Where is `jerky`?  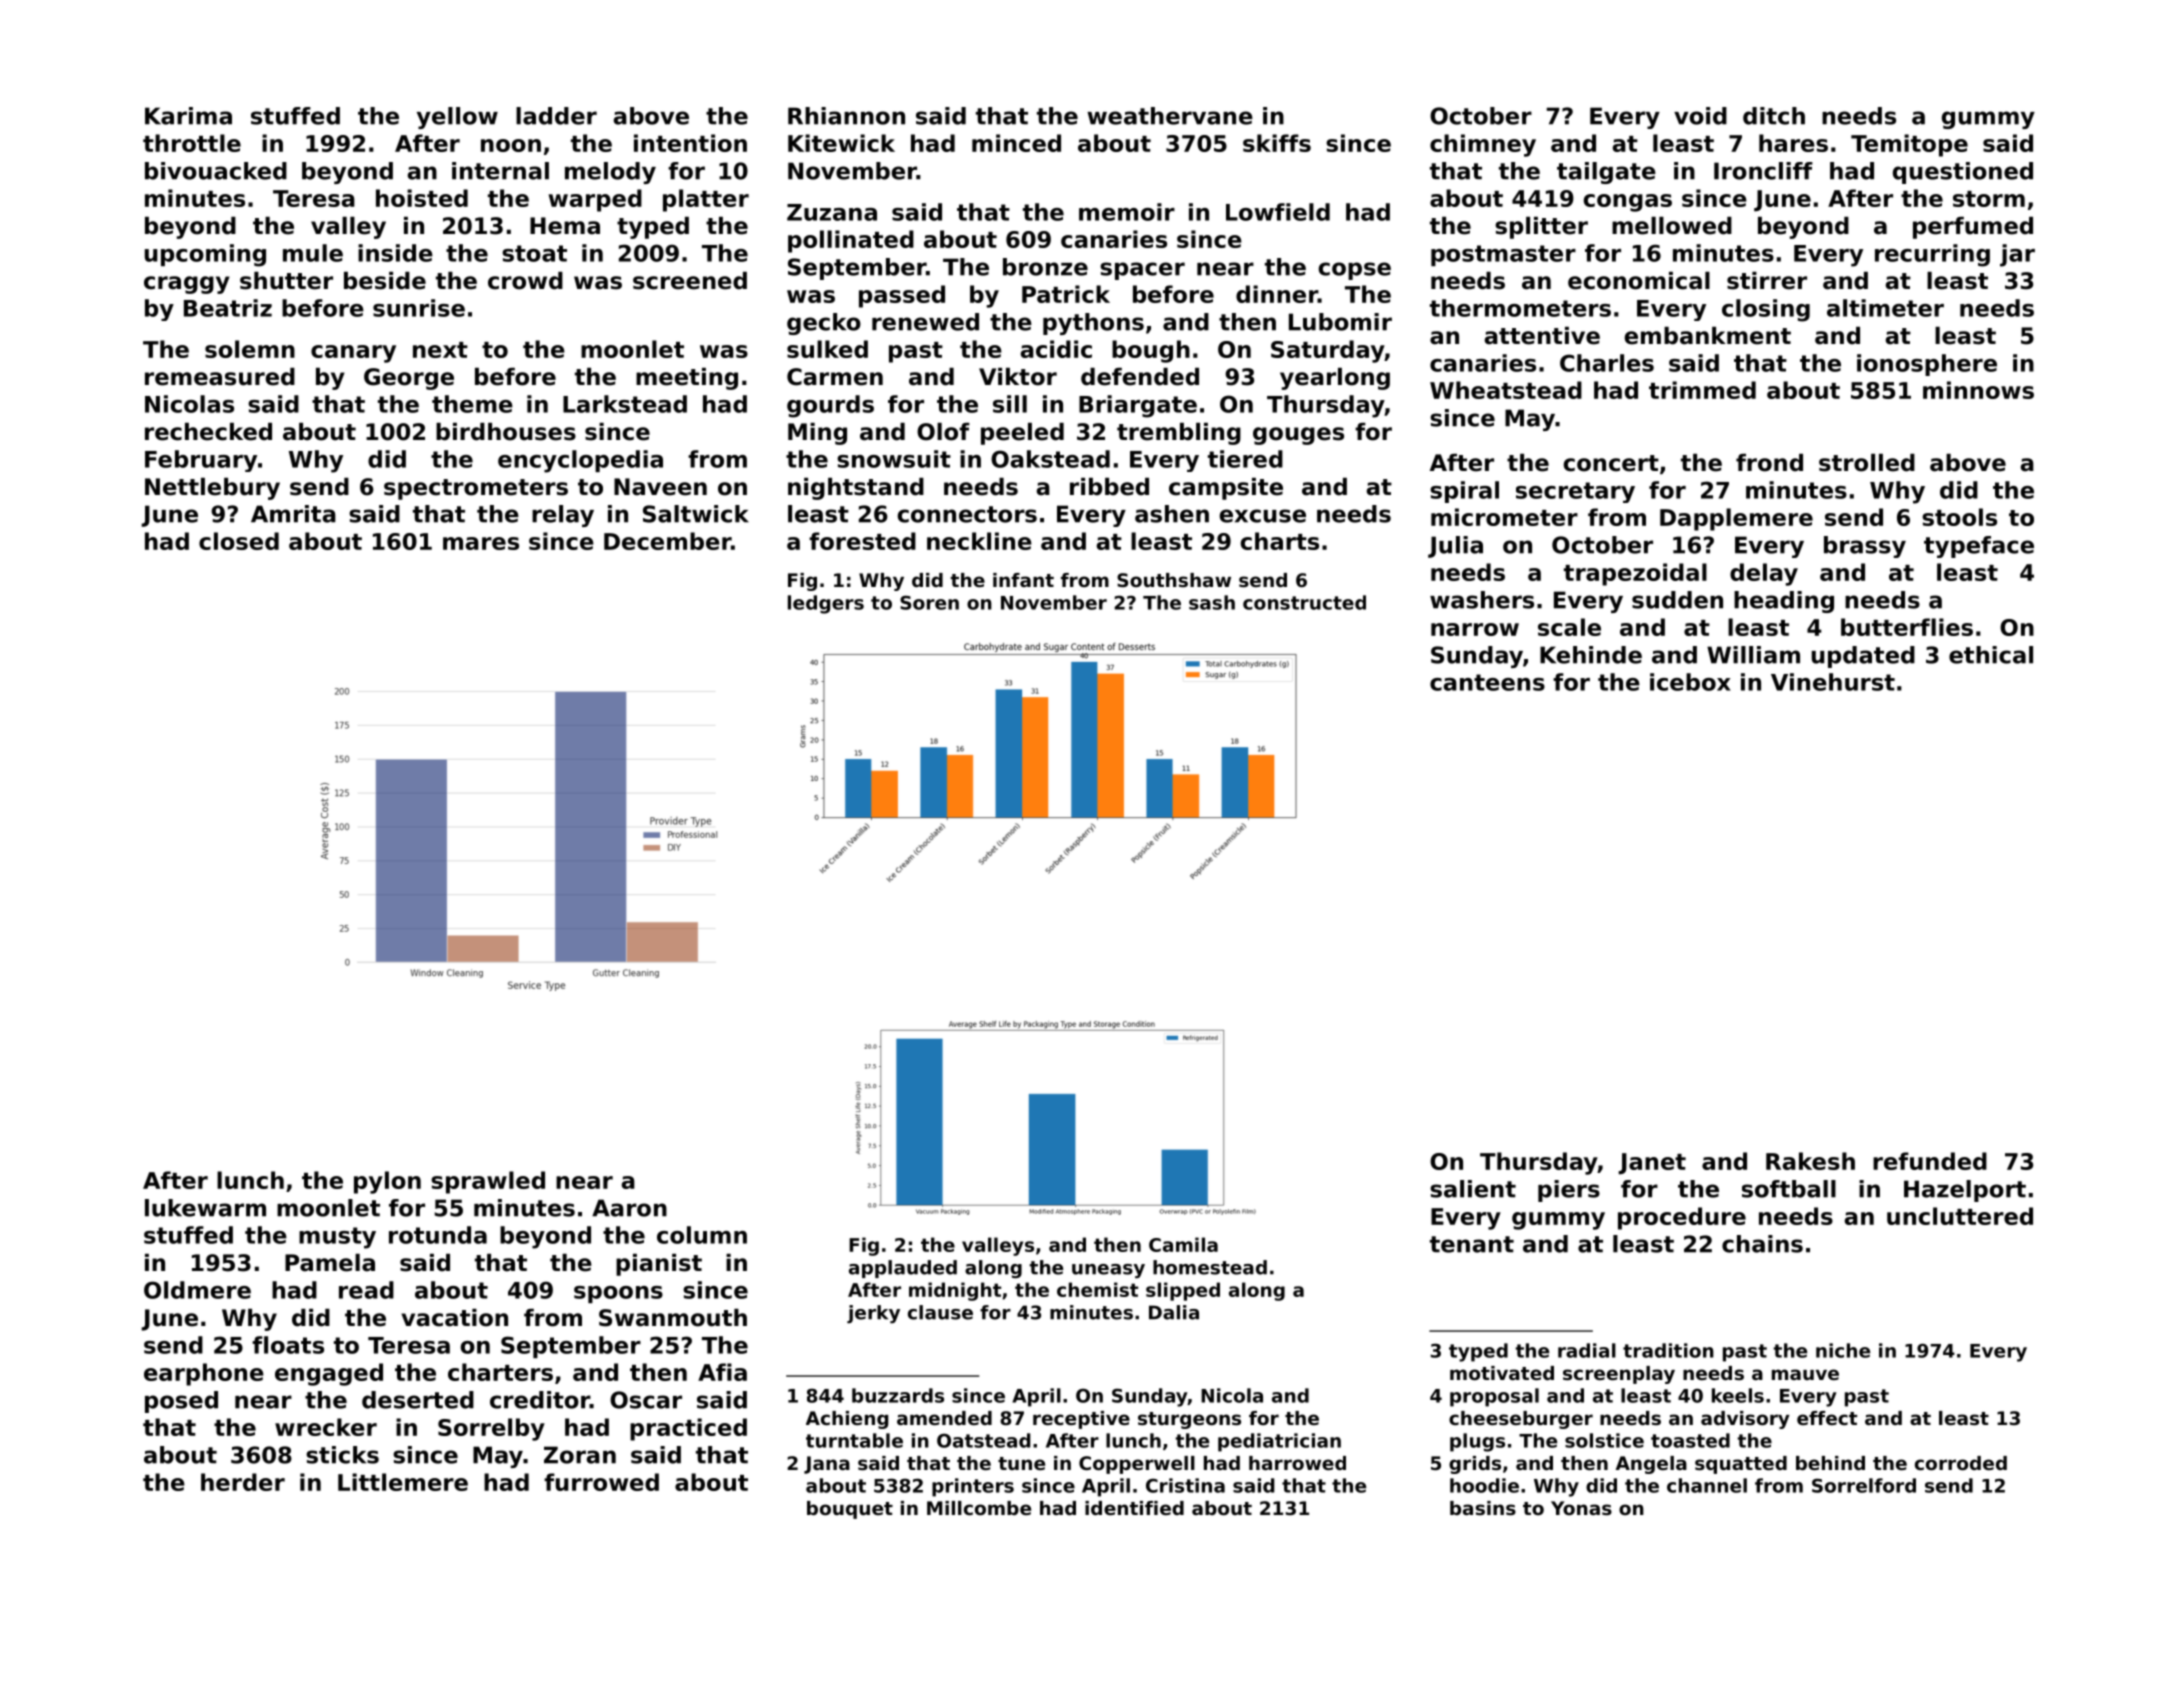
jerky is located at coordinates (873, 1314).
